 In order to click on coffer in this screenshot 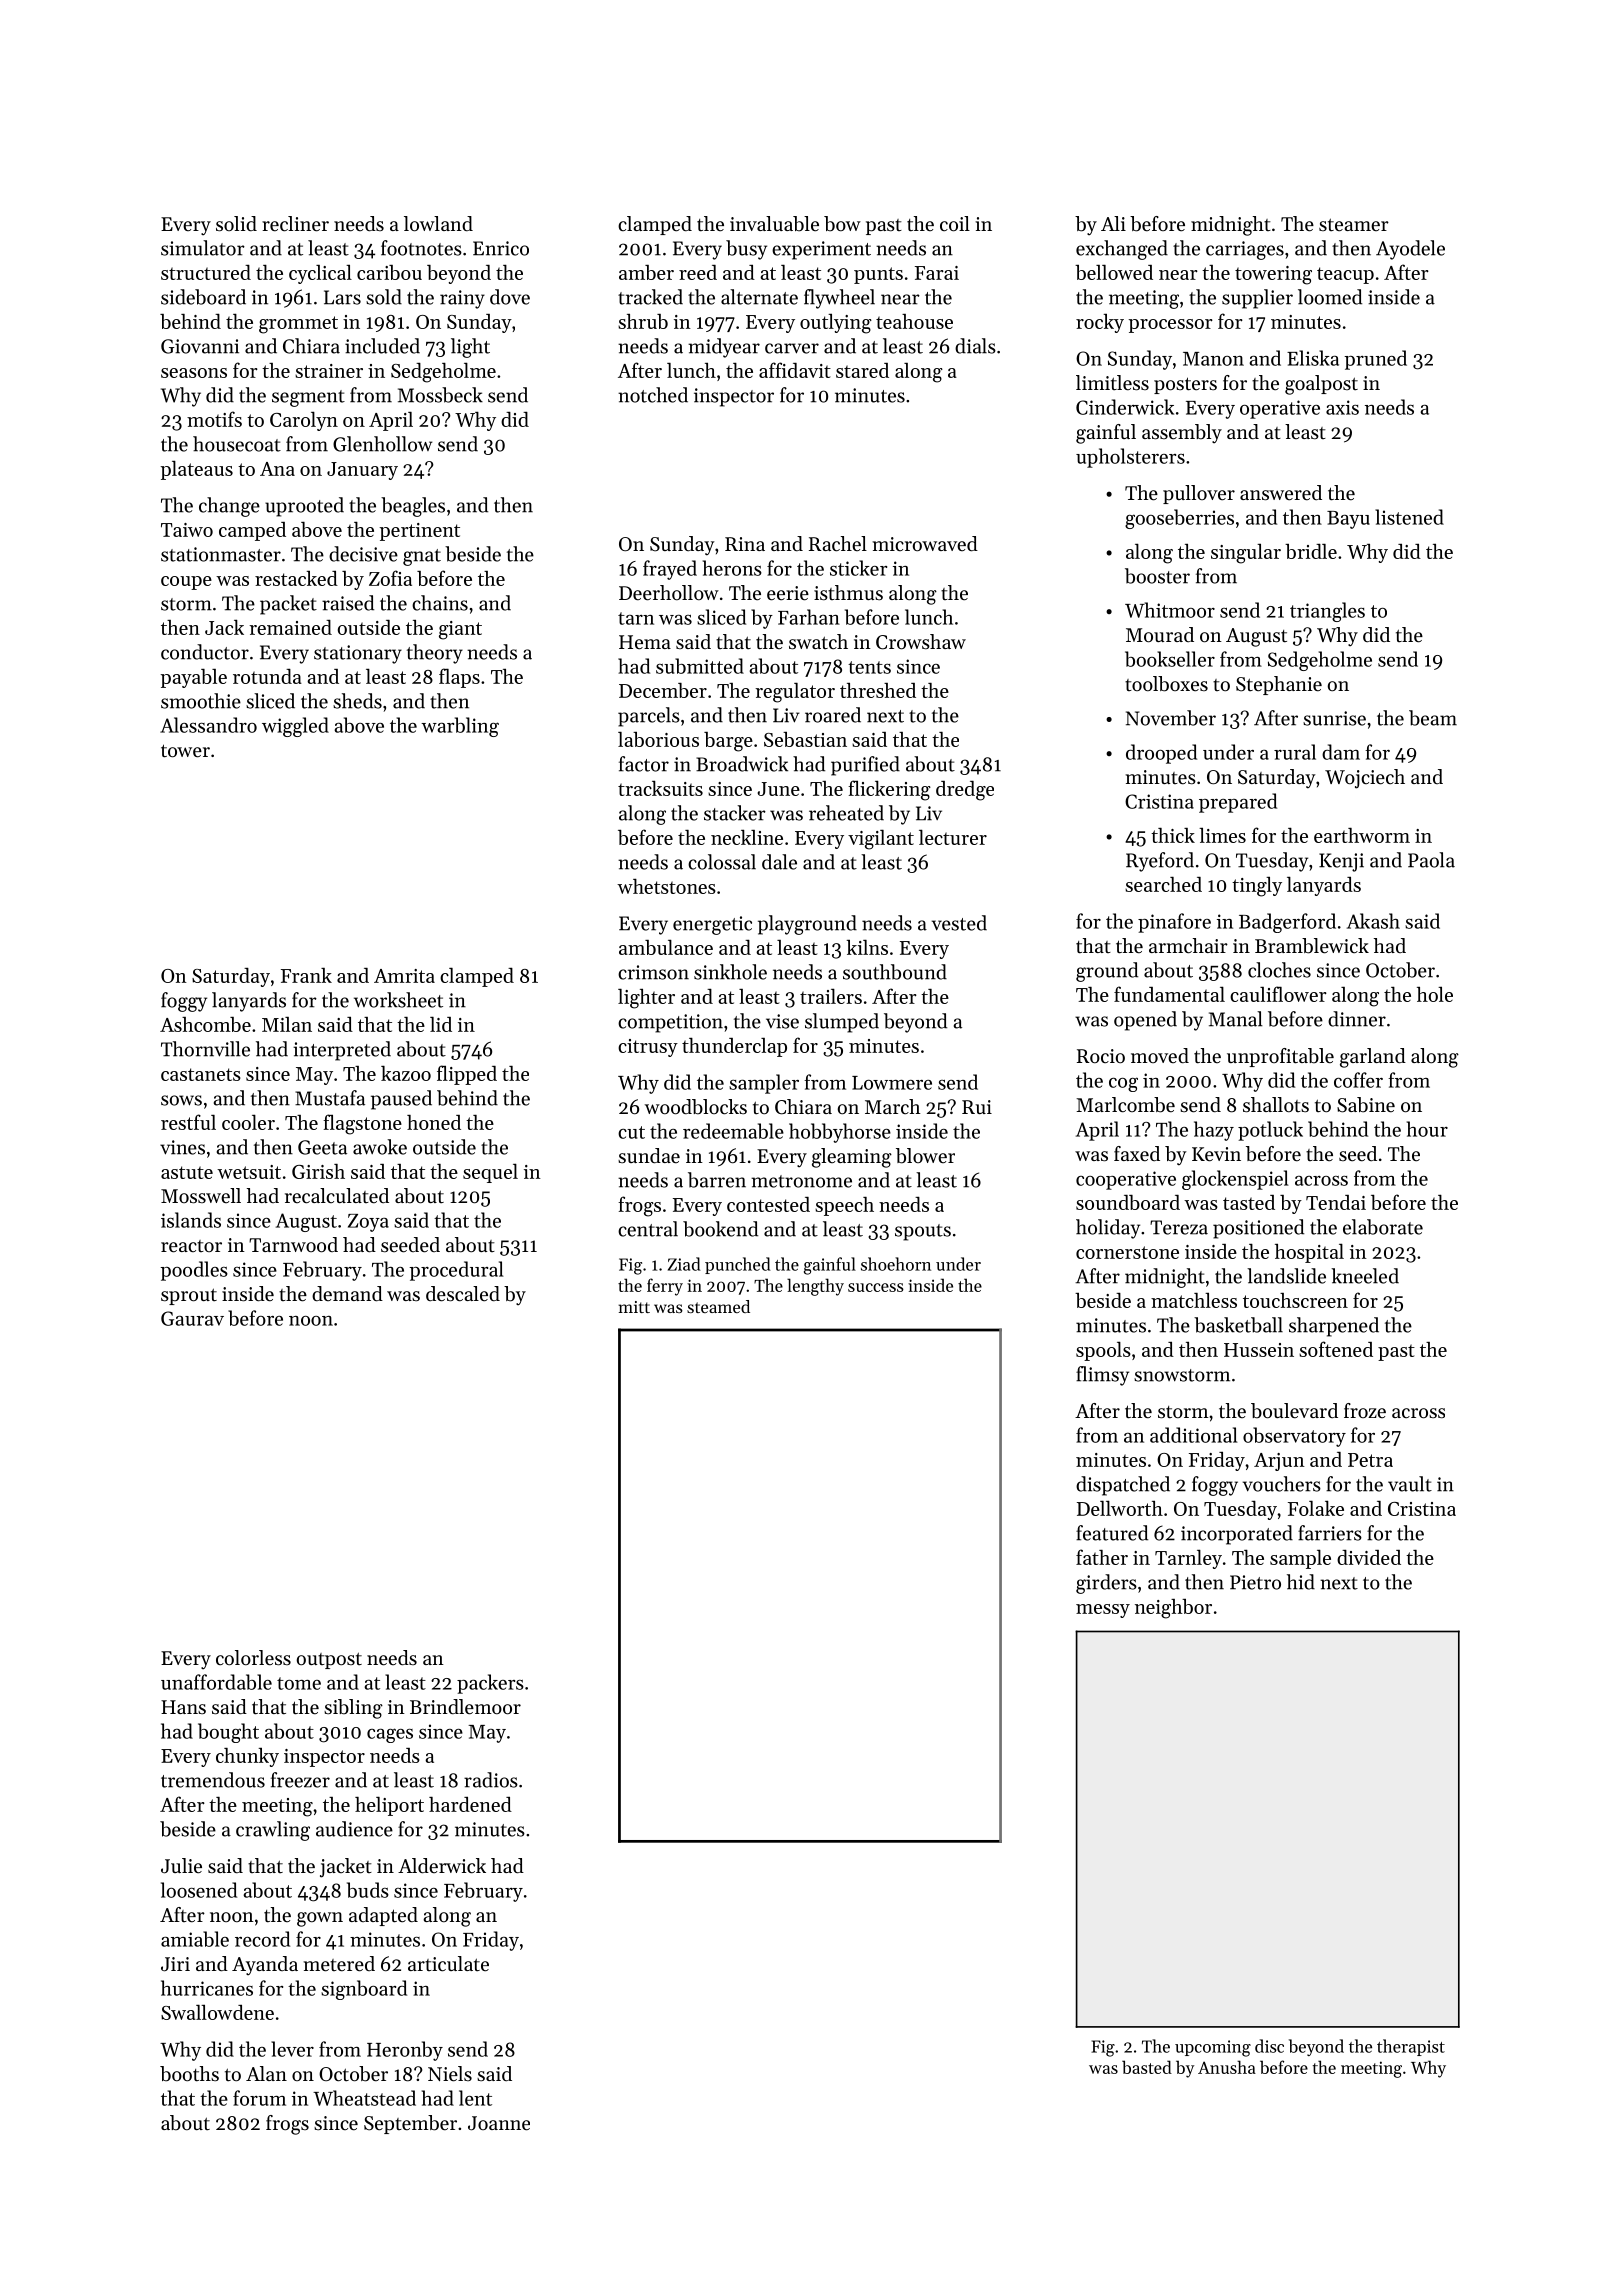, I will do `click(1358, 1080)`.
